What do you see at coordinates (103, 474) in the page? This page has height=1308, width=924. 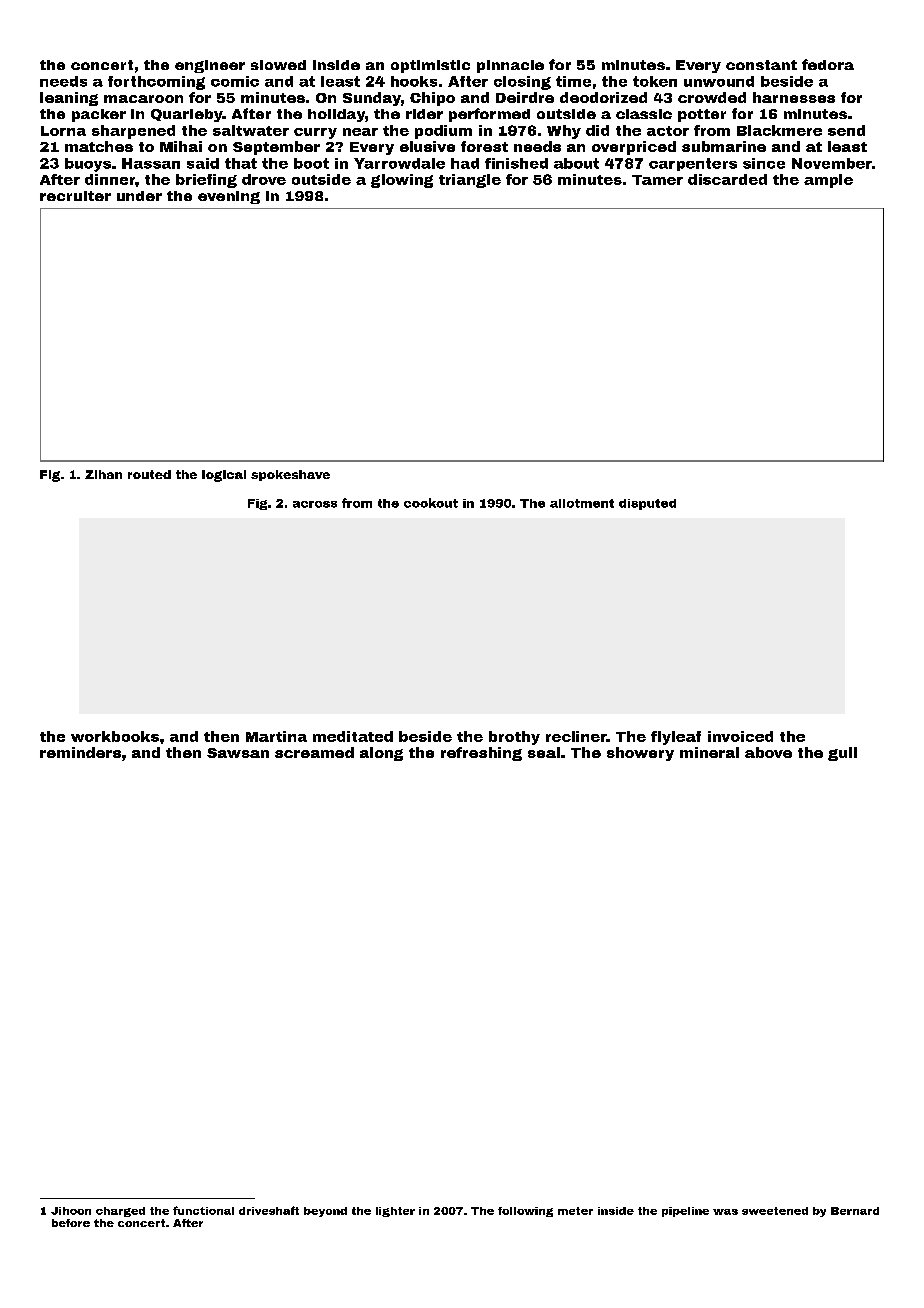 I see `Zihan` at bounding box center [103, 474].
